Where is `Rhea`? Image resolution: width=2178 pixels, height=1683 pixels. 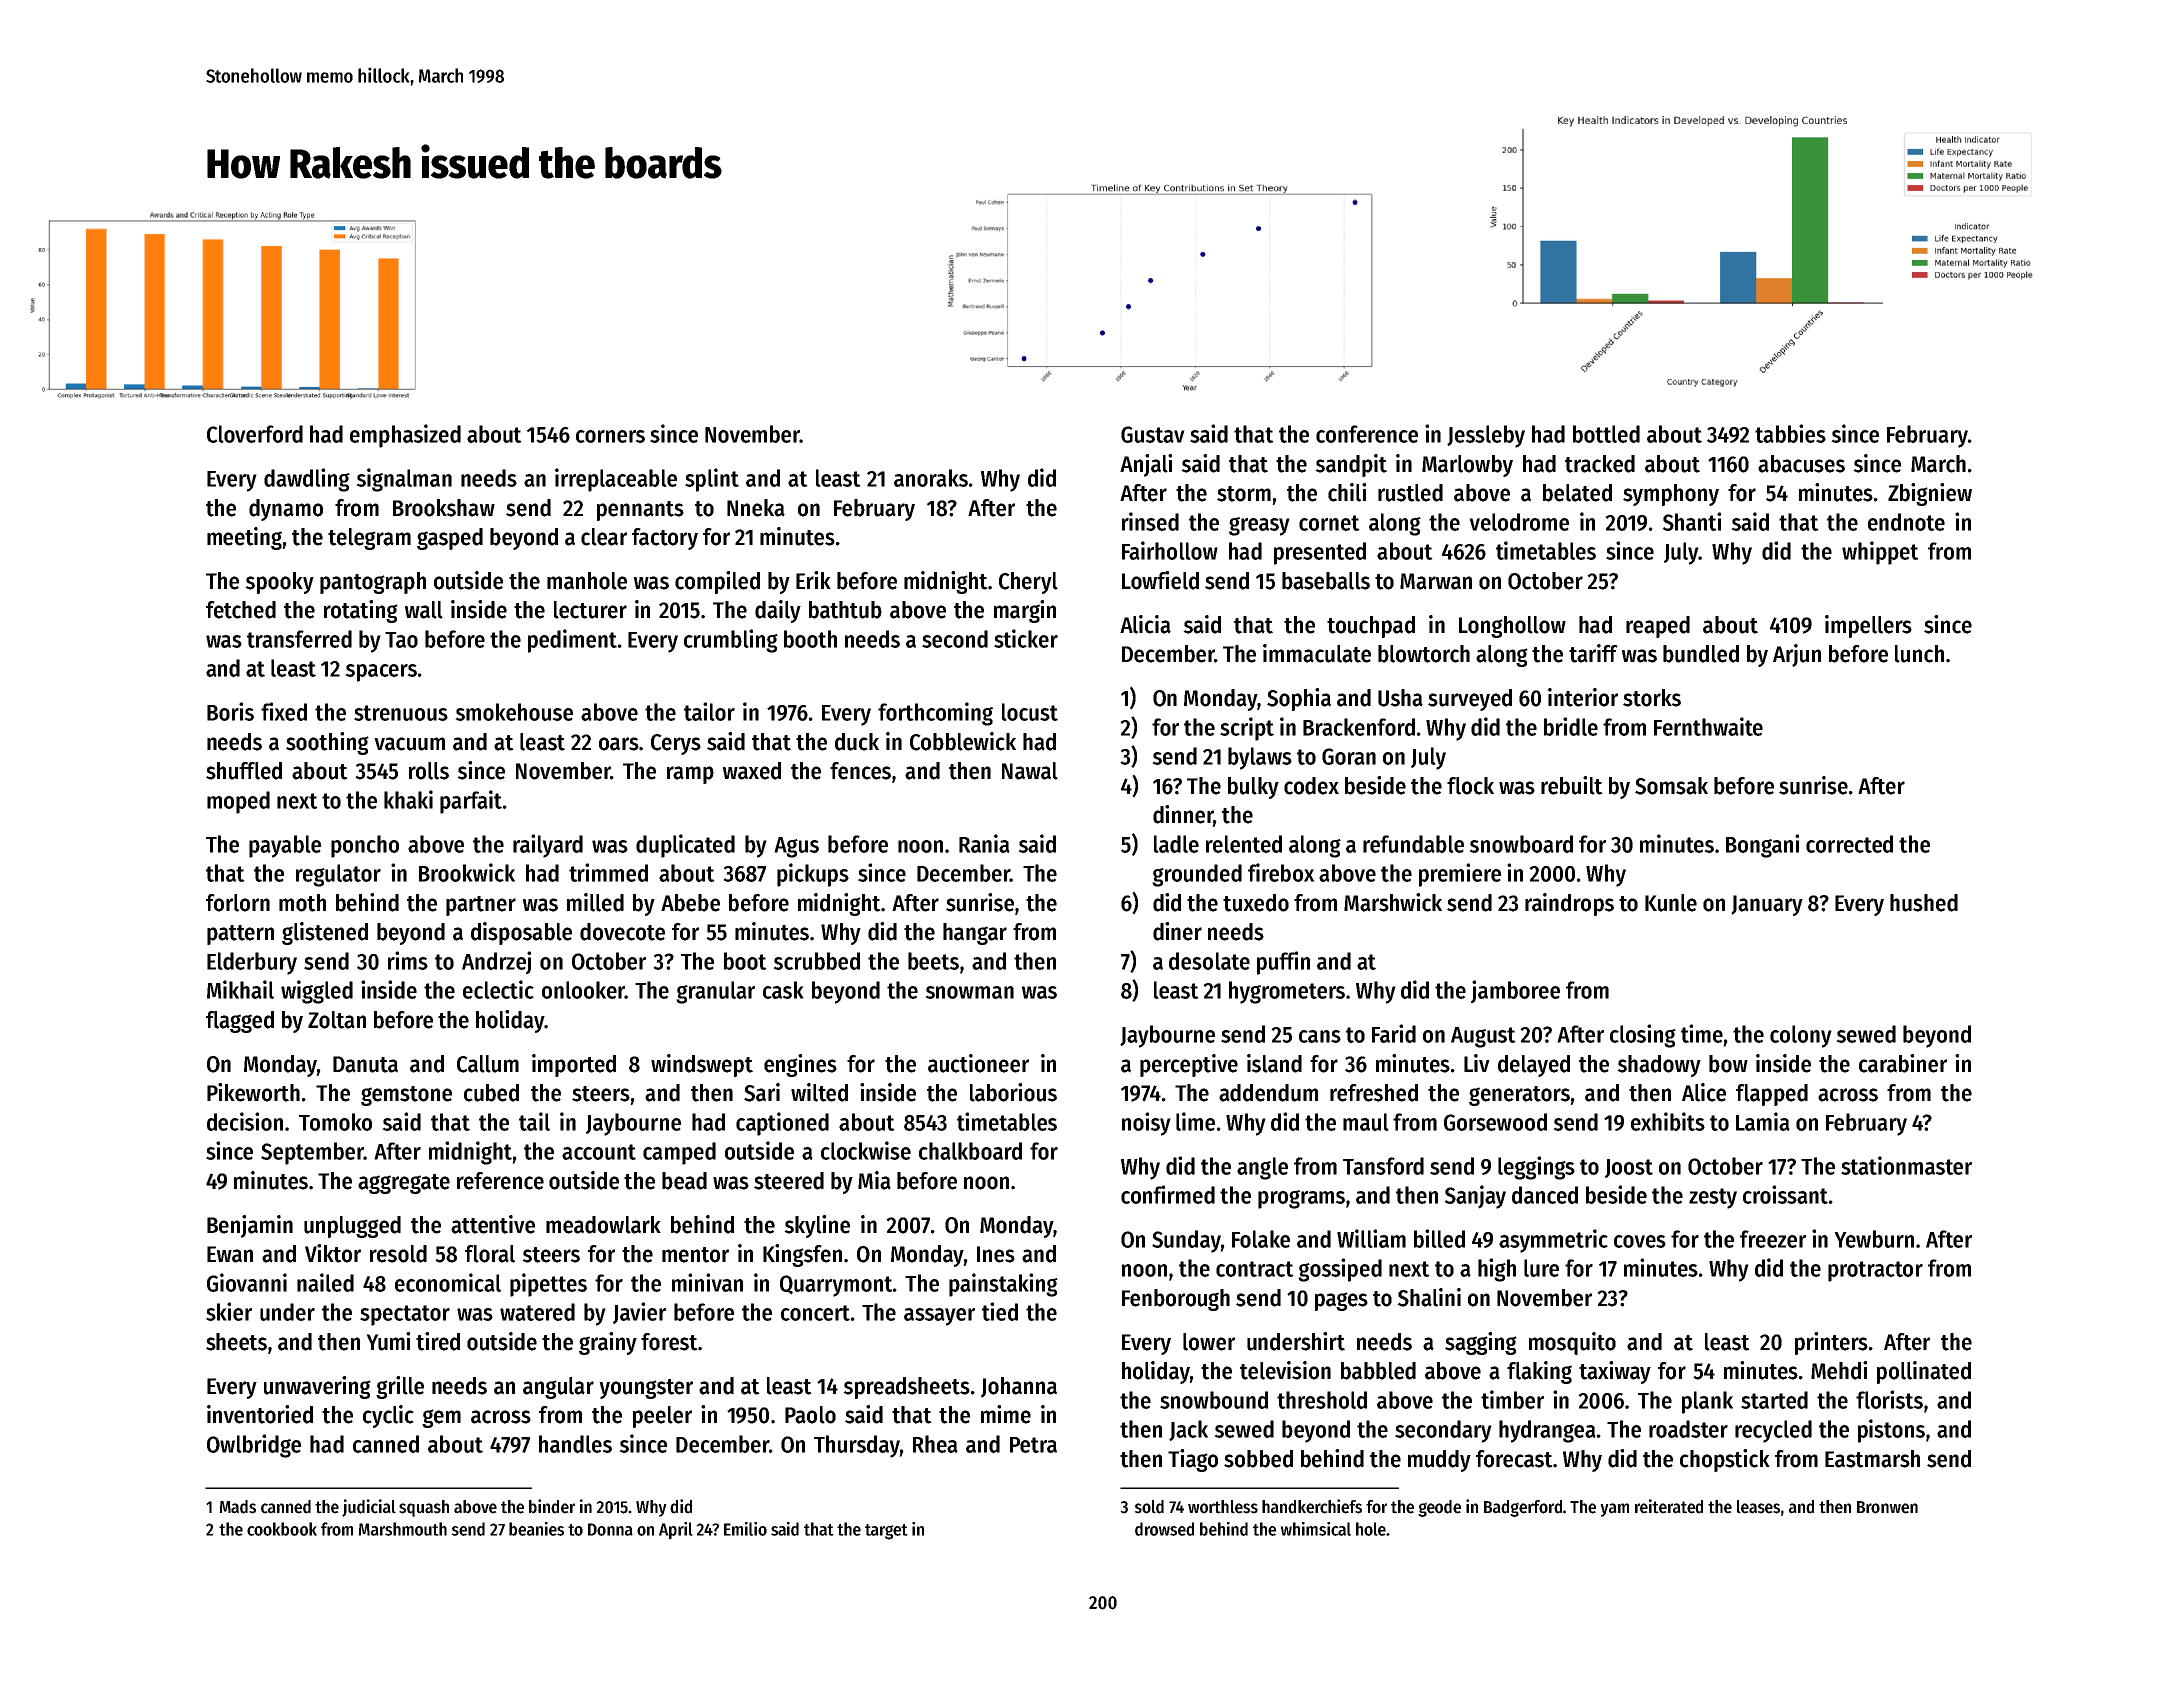
Rhea is located at coordinates (935, 1444).
